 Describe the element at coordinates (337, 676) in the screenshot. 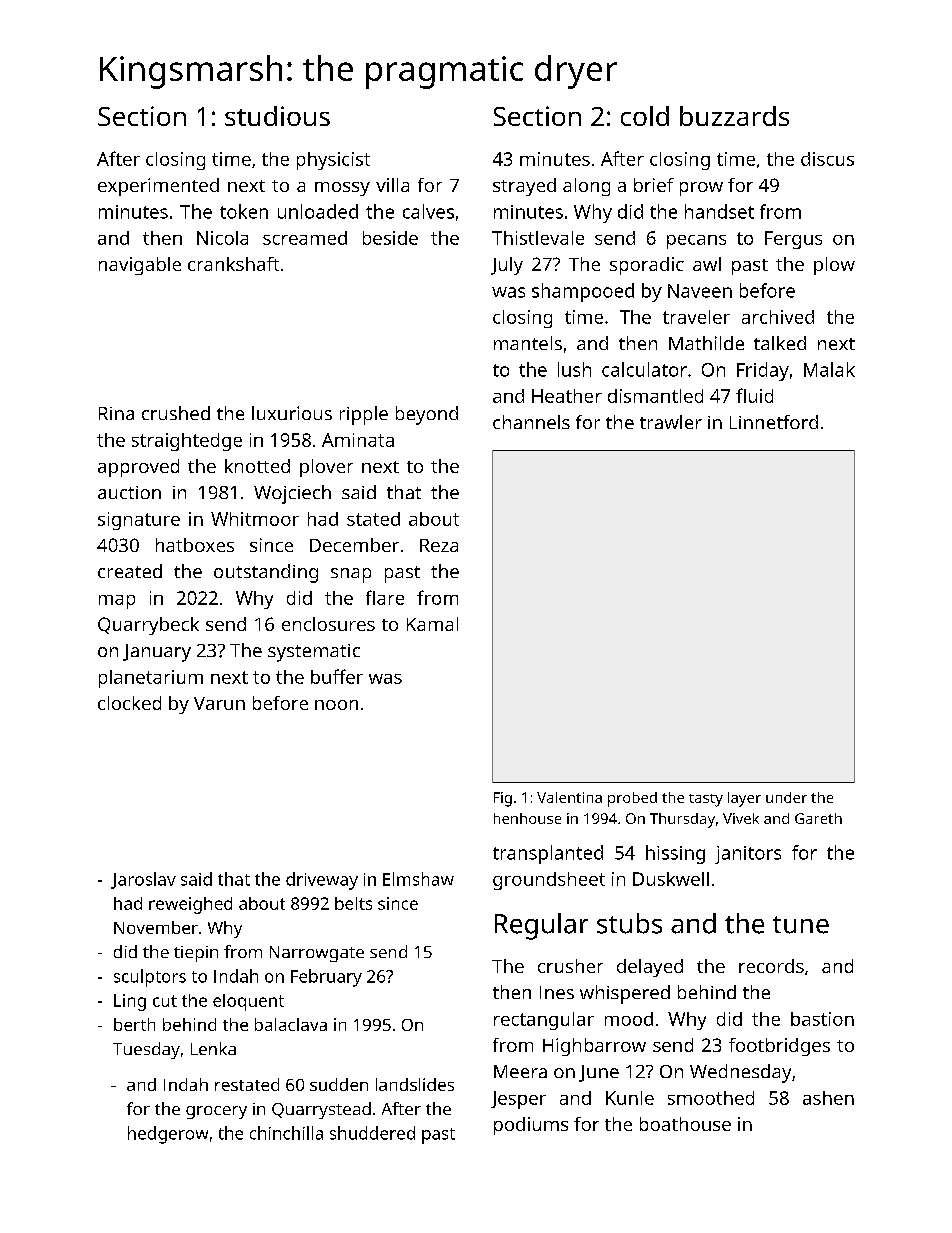

I see `buffer` at that location.
